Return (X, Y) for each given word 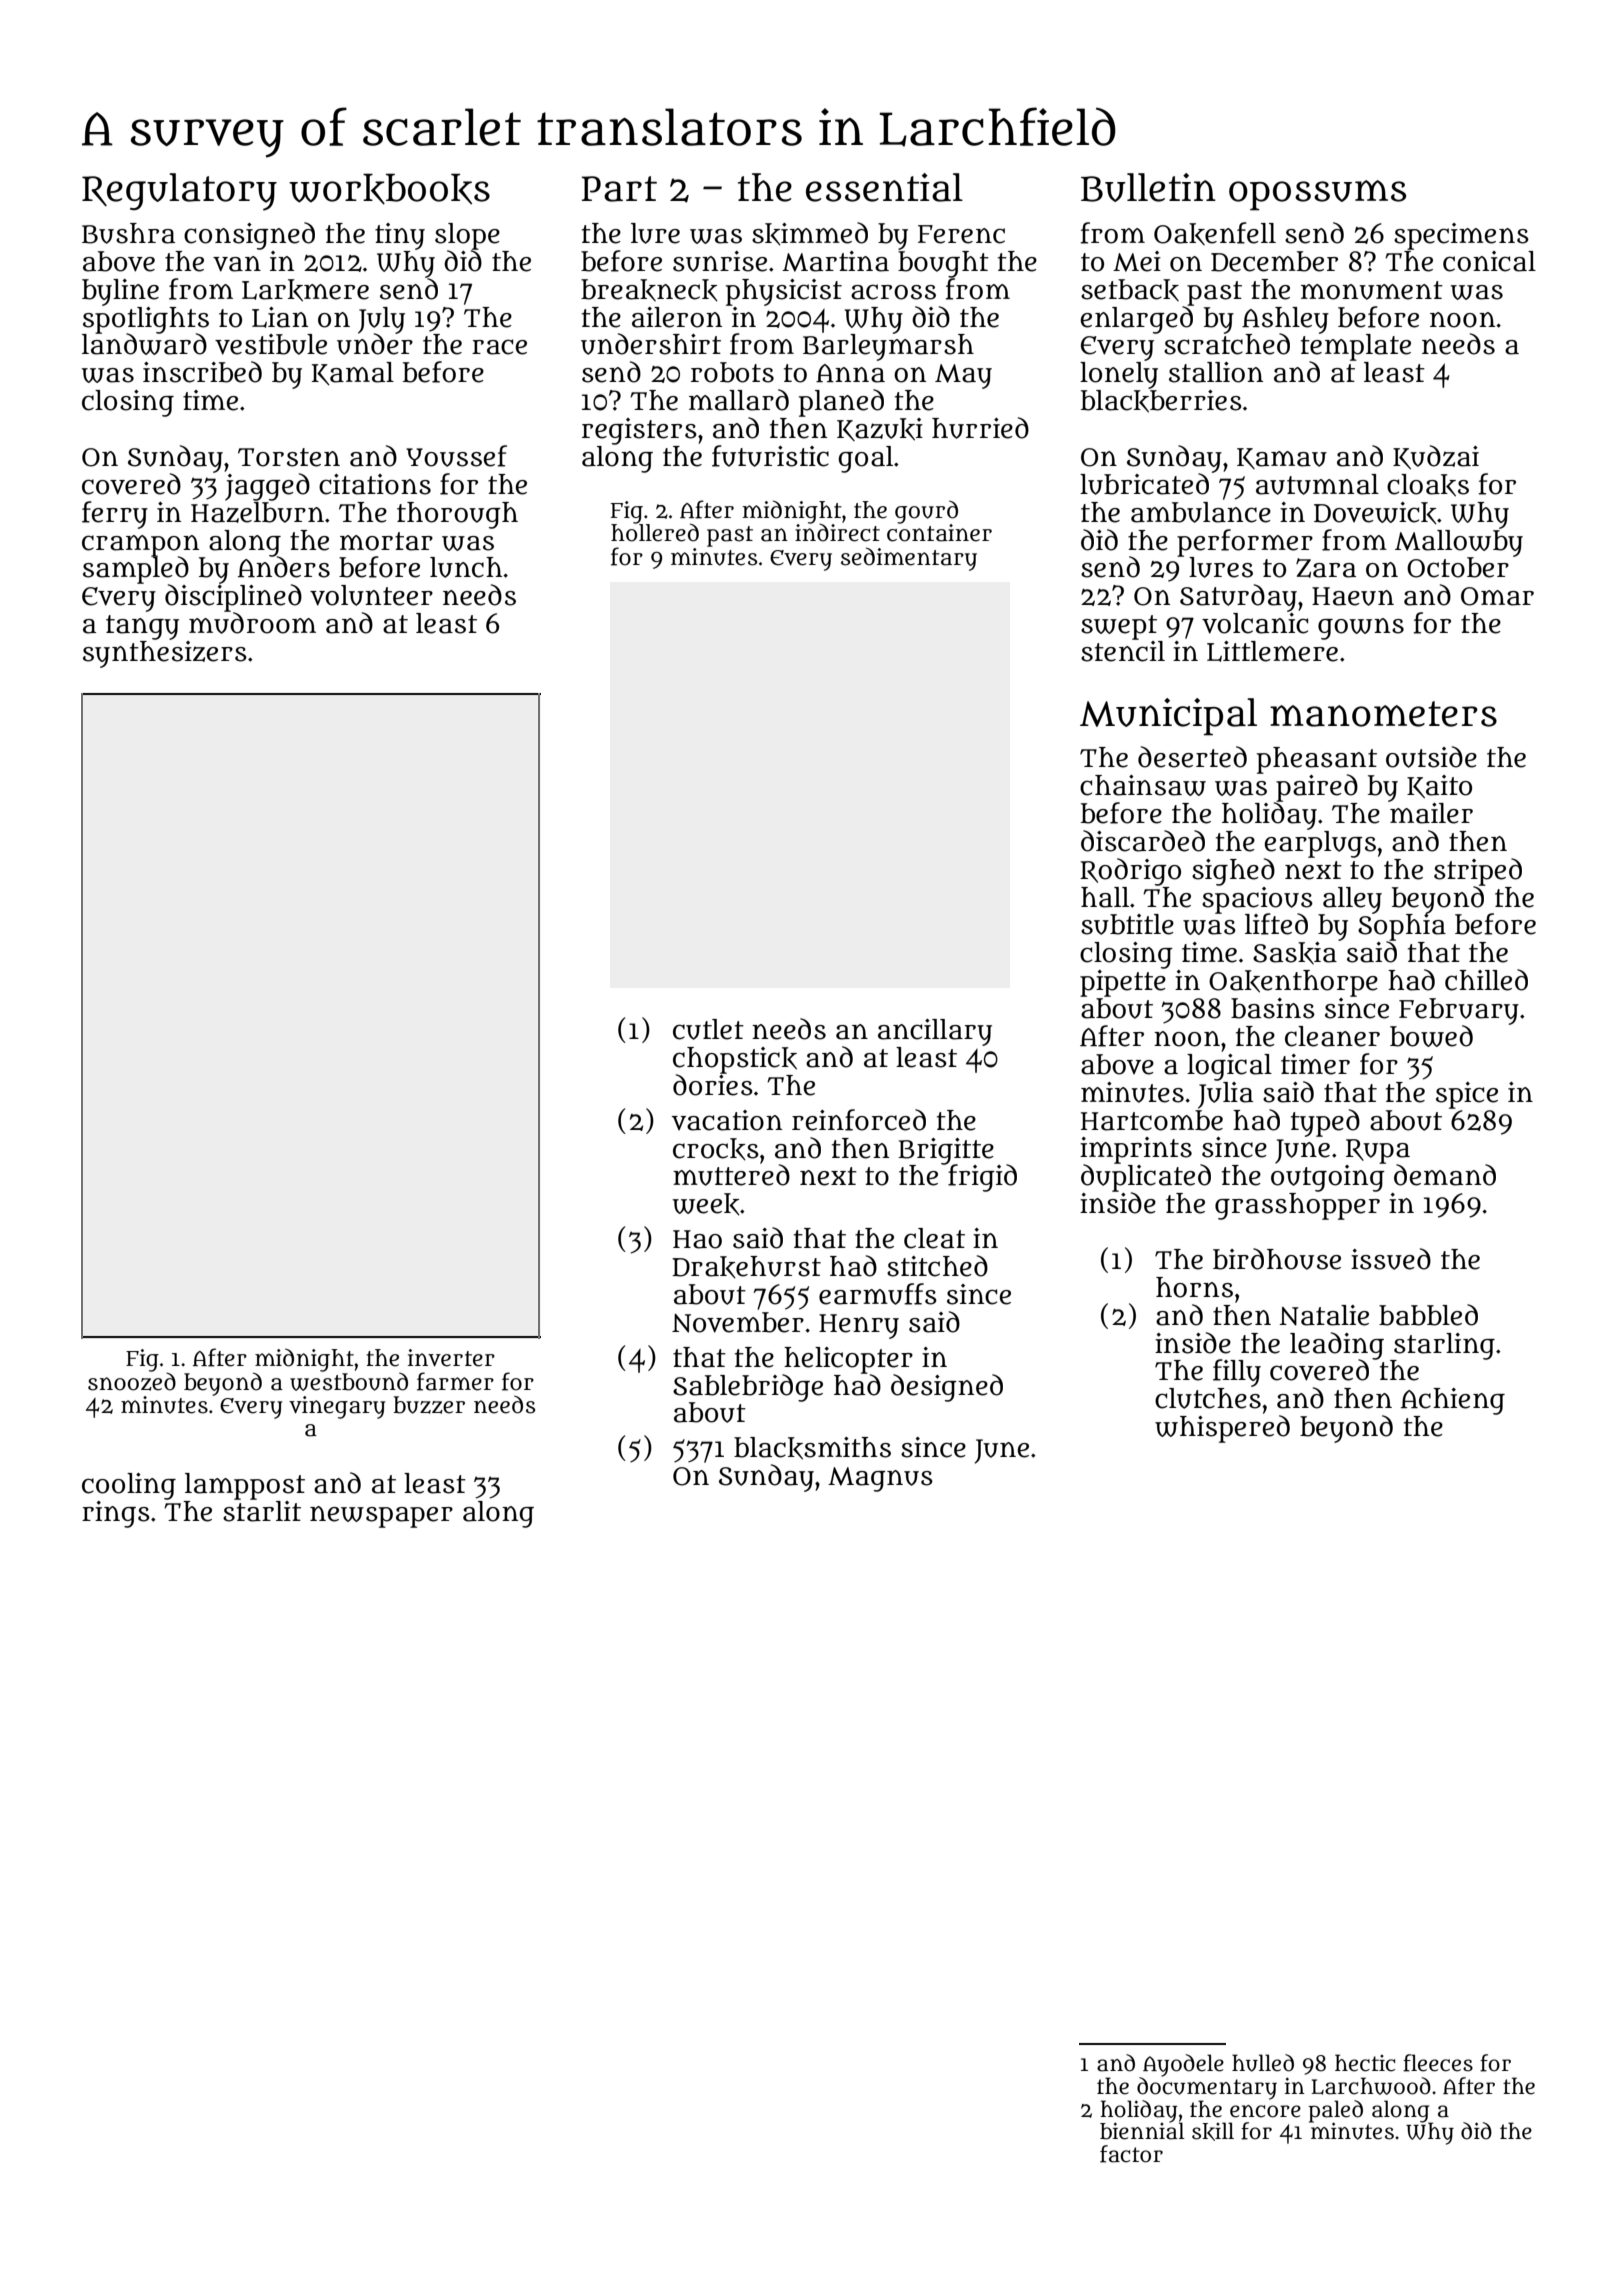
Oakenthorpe (1293, 983)
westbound (349, 1381)
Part (619, 189)
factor (1131, 2154)
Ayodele (1183, 2065)
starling (1444, 1346)
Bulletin (1148, 187)
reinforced (859, 1120)
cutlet (708, 1029)
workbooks (389, 189)
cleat (934, 1238)
